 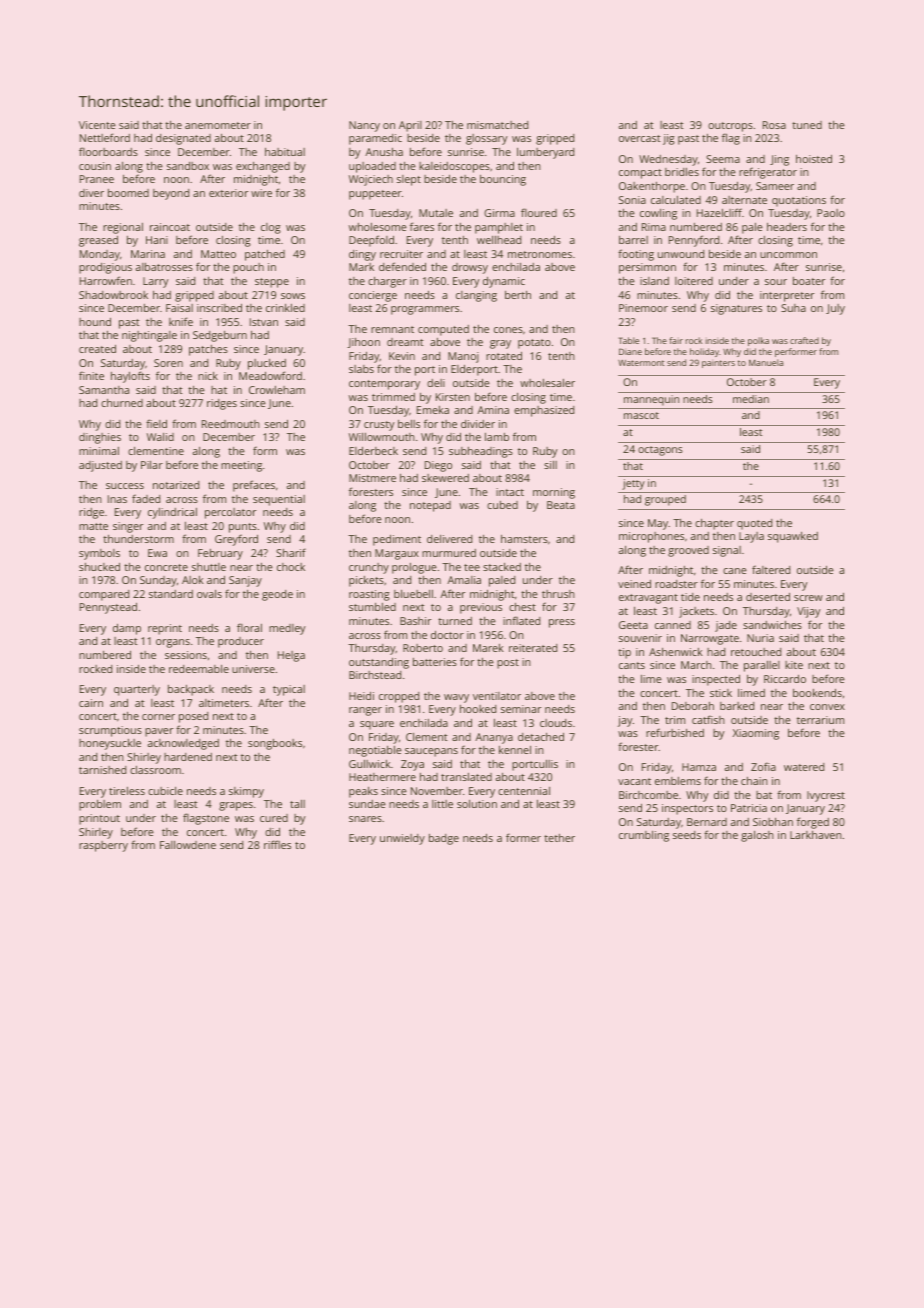 What do you see at coordinates (431, 752) in the screenshot?
I see `saucepans` at bounding box center [431, 752].
